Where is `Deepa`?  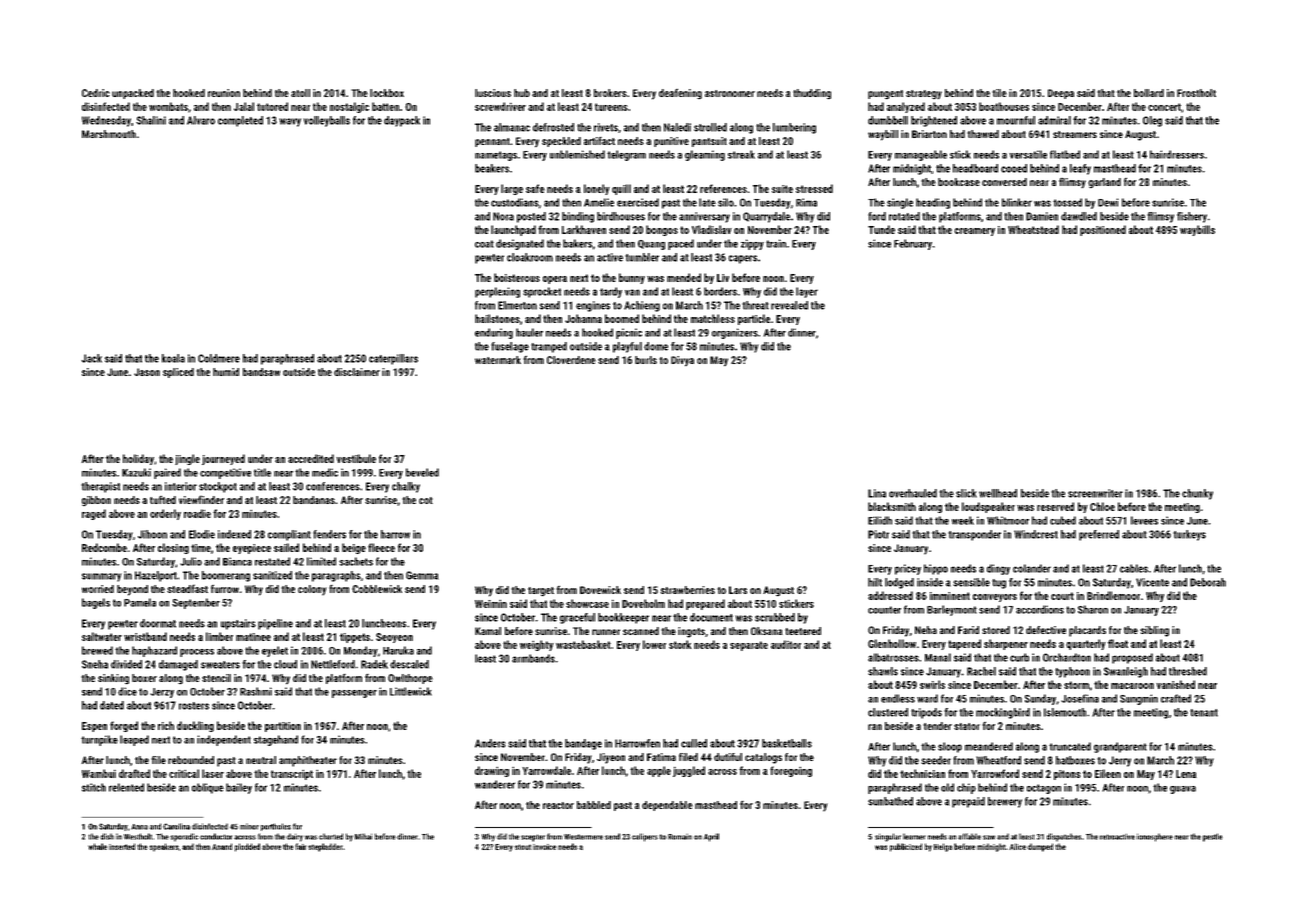 Deepa is located at coordinates (1061, 94).
